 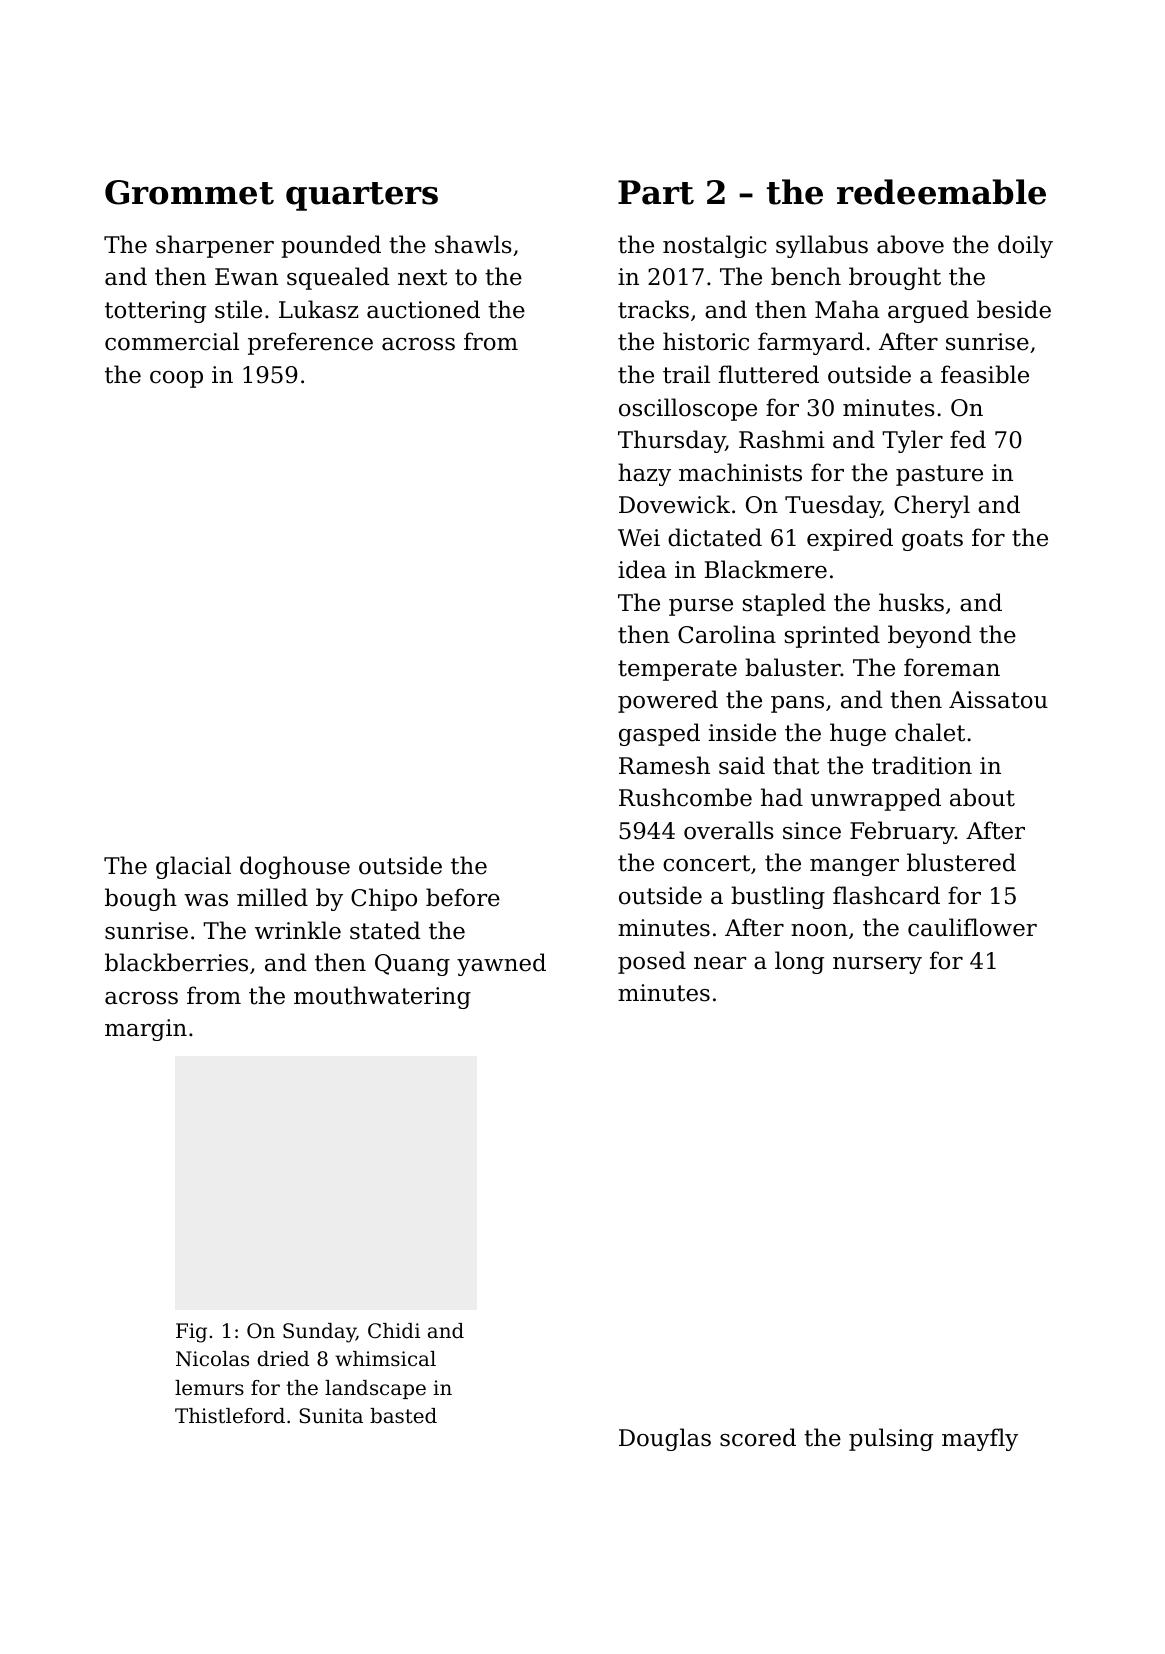 What do you see at coordinates (193, 867) in the screenshot?
I see `glacial` at bounding box center [193, 867].
